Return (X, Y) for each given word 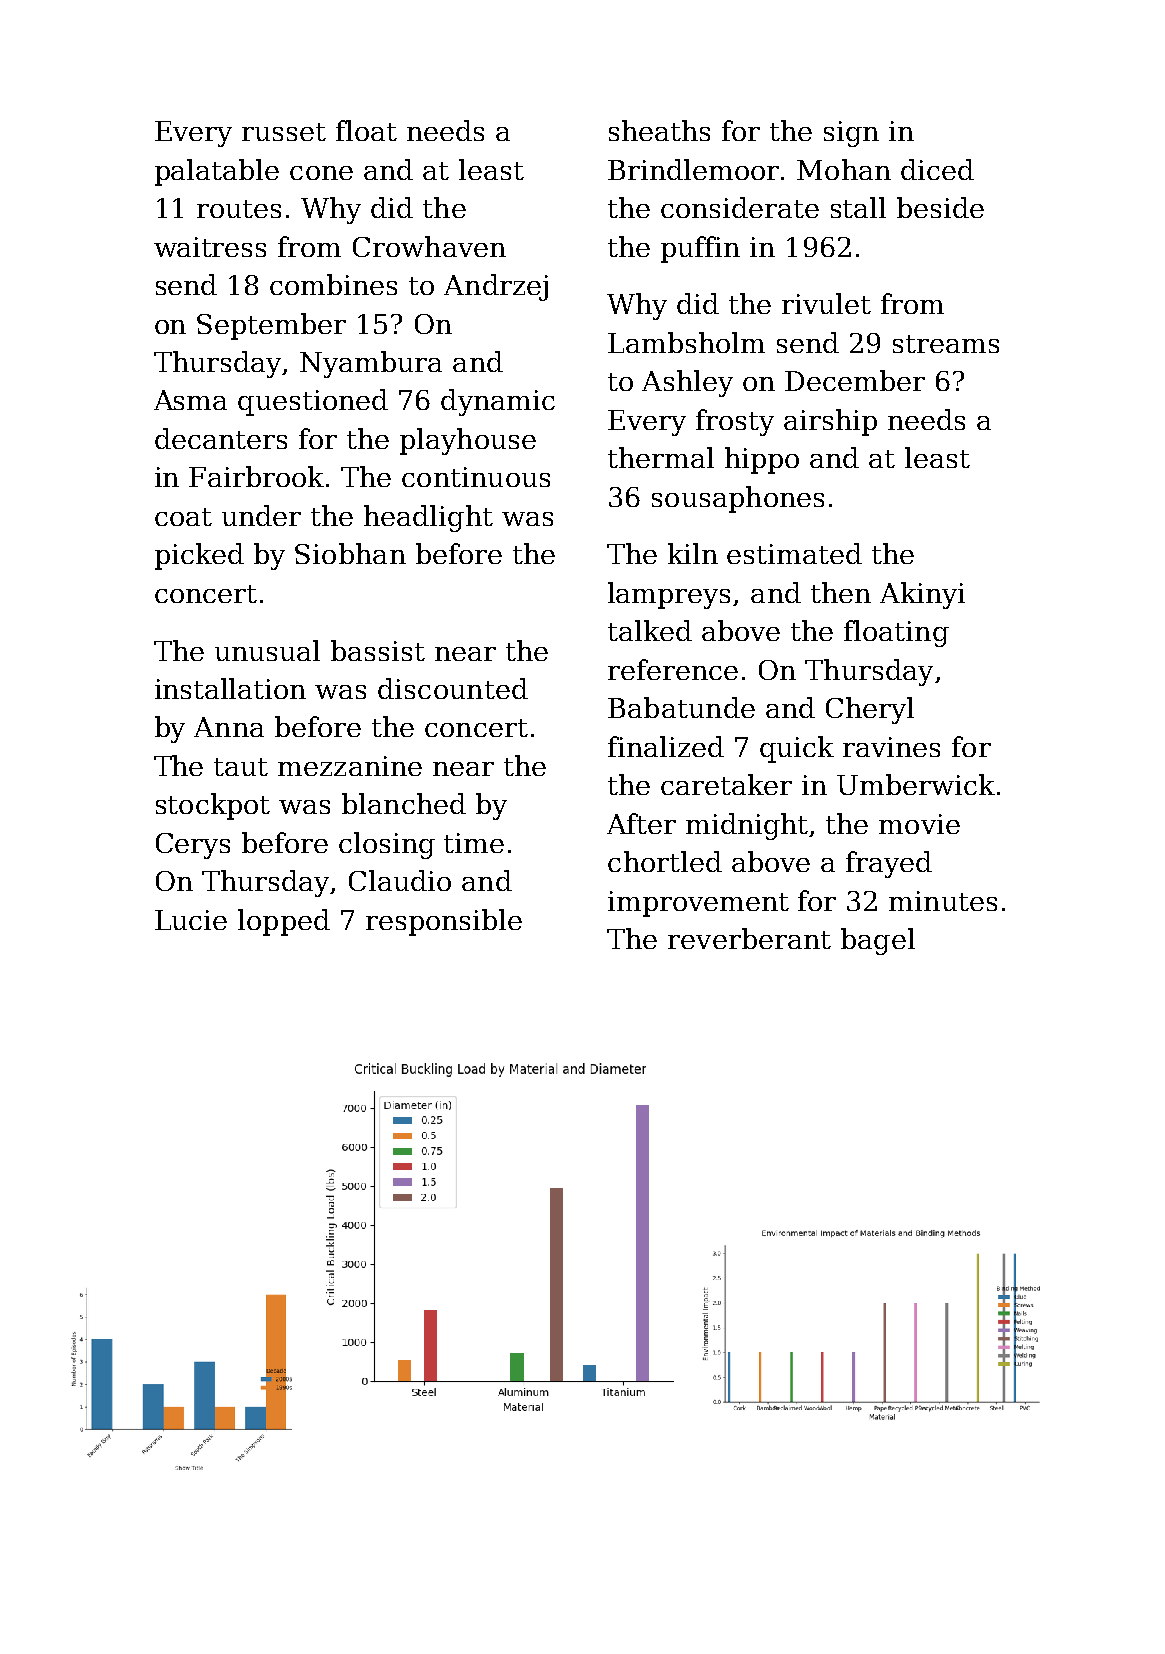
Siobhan (350, 553)
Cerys (193, 846)
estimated (794, 553)
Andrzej (496, 287)
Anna (229, 727)
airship (830, 422)
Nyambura (371, 364)
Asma (190, 400)
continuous (476, 477)
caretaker (726, 784)
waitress (210, 247)
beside (940, 207)
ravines (891, 747)
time (474, 843)
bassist (378, 650)
